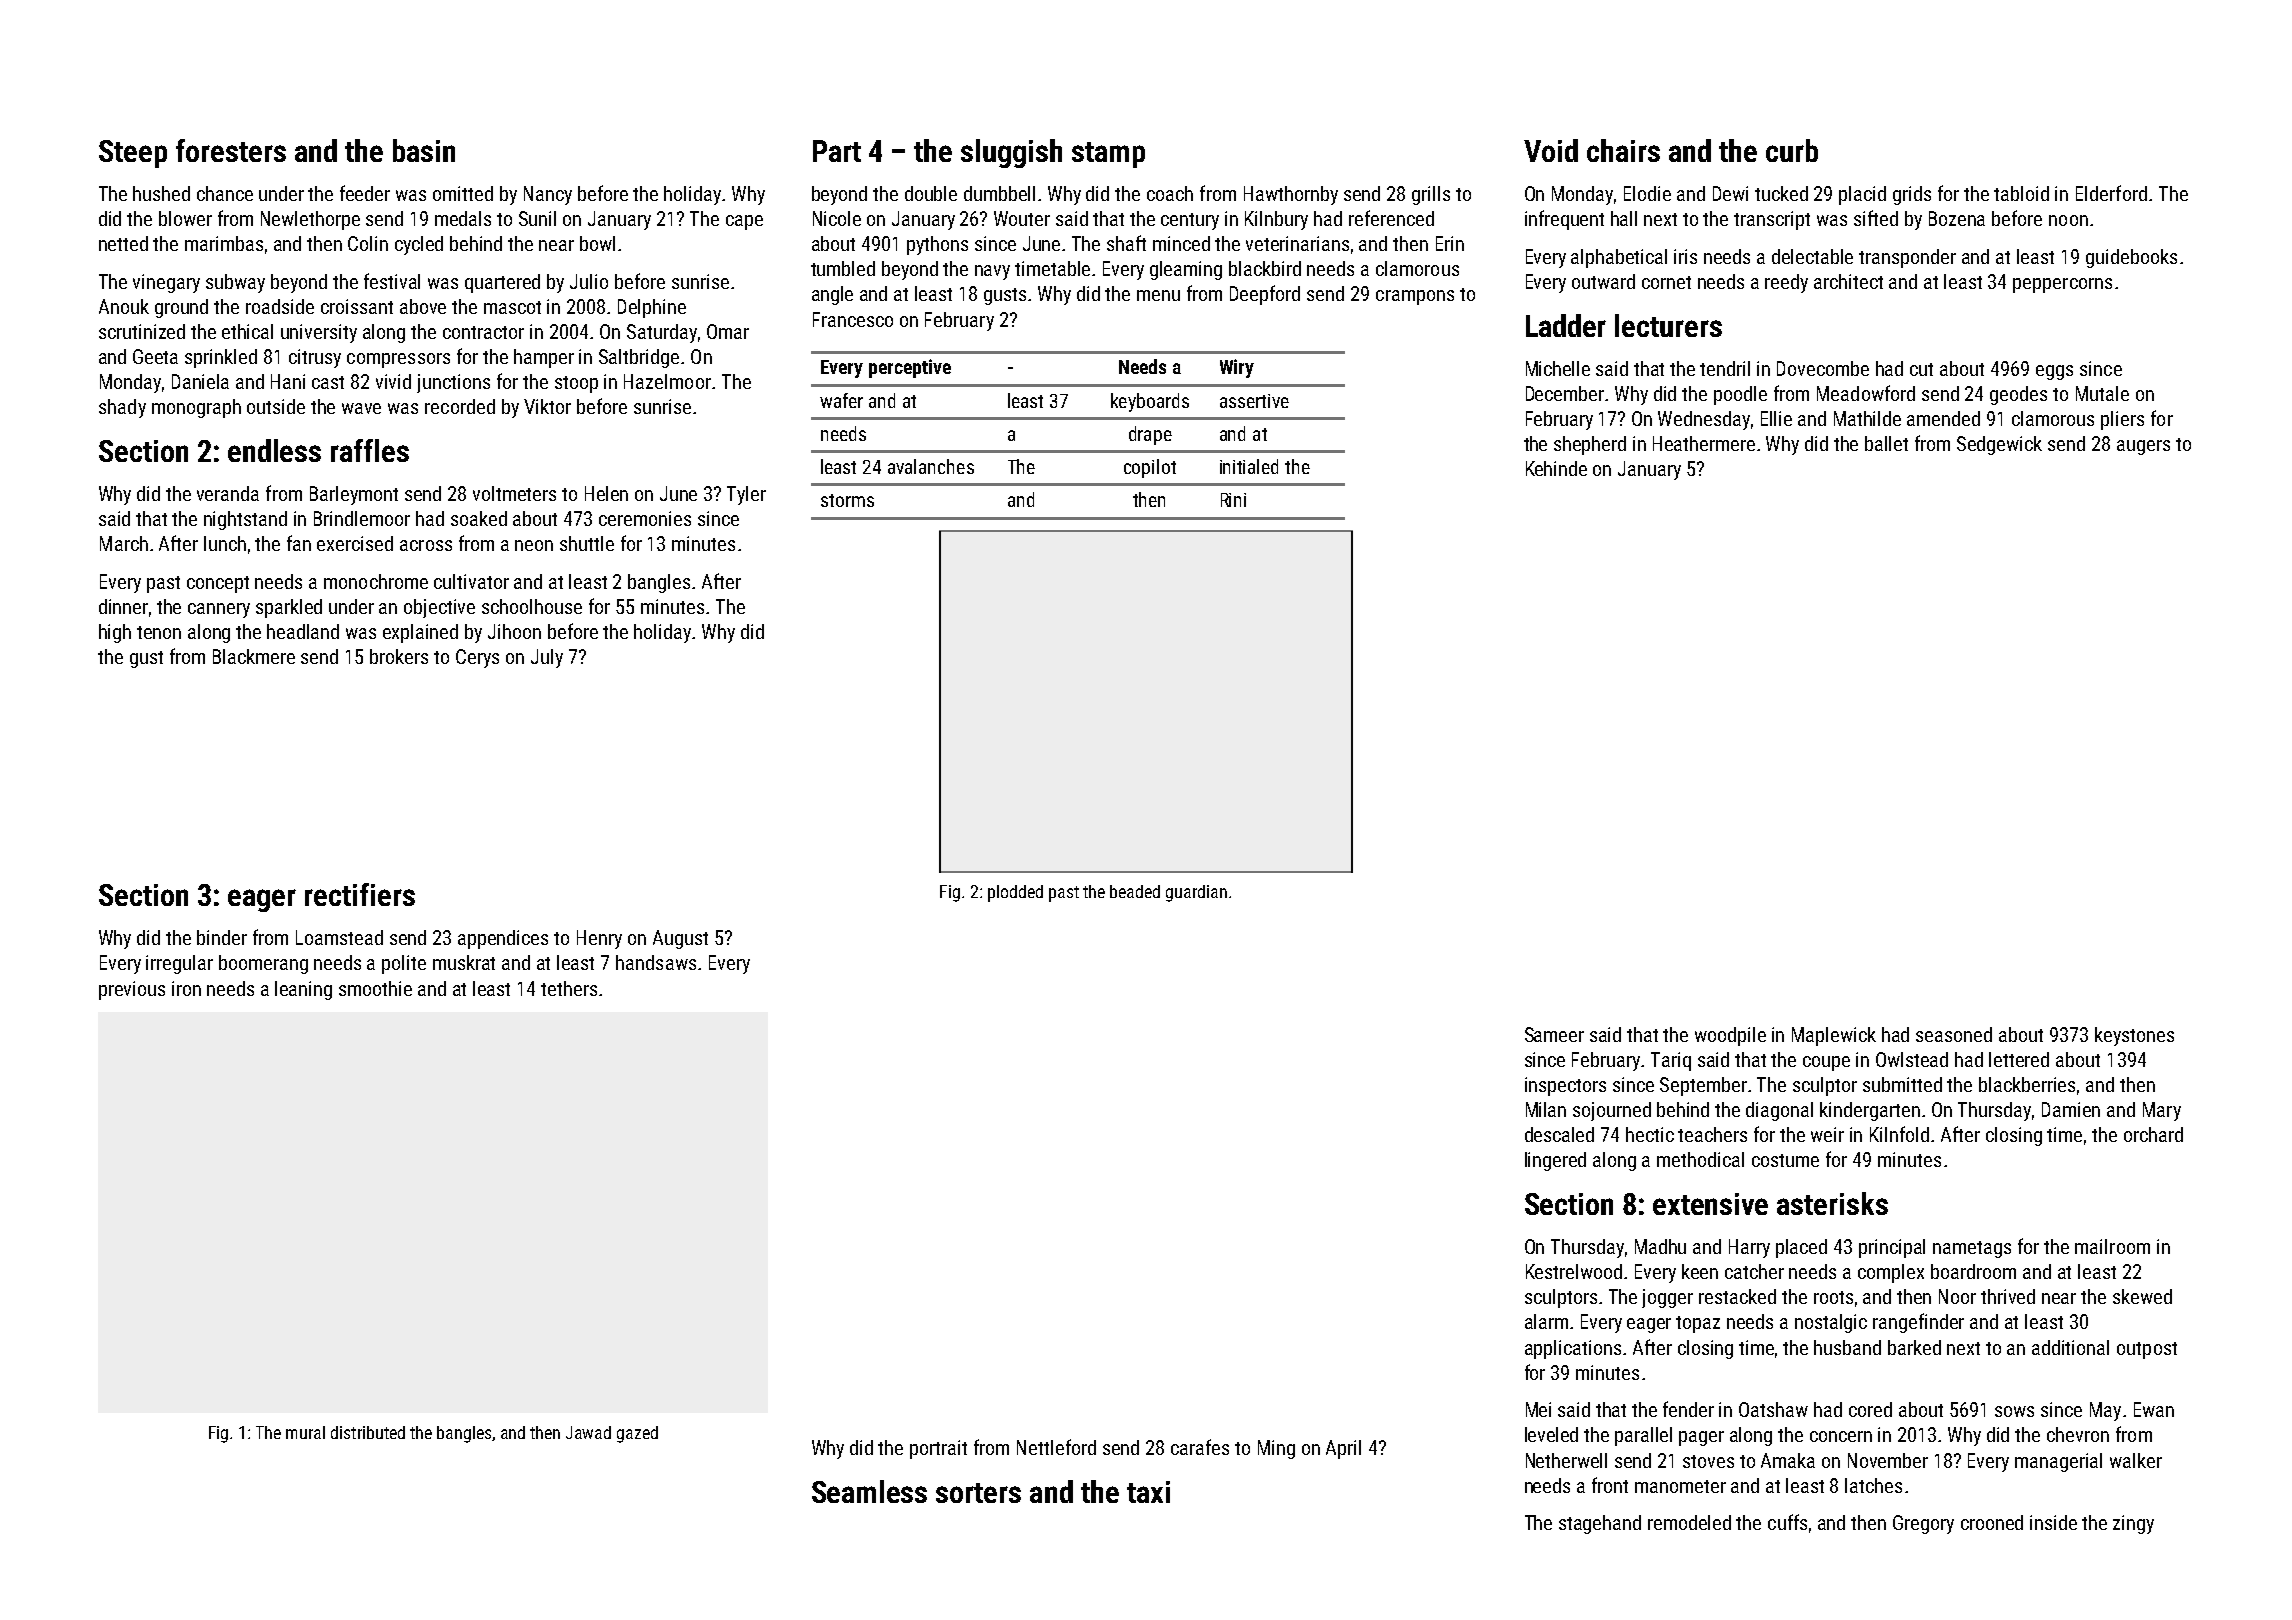  What do you see at coordinates (122, 408) in the screenshot?
I see `shady` at bounding box center [122, 408].
